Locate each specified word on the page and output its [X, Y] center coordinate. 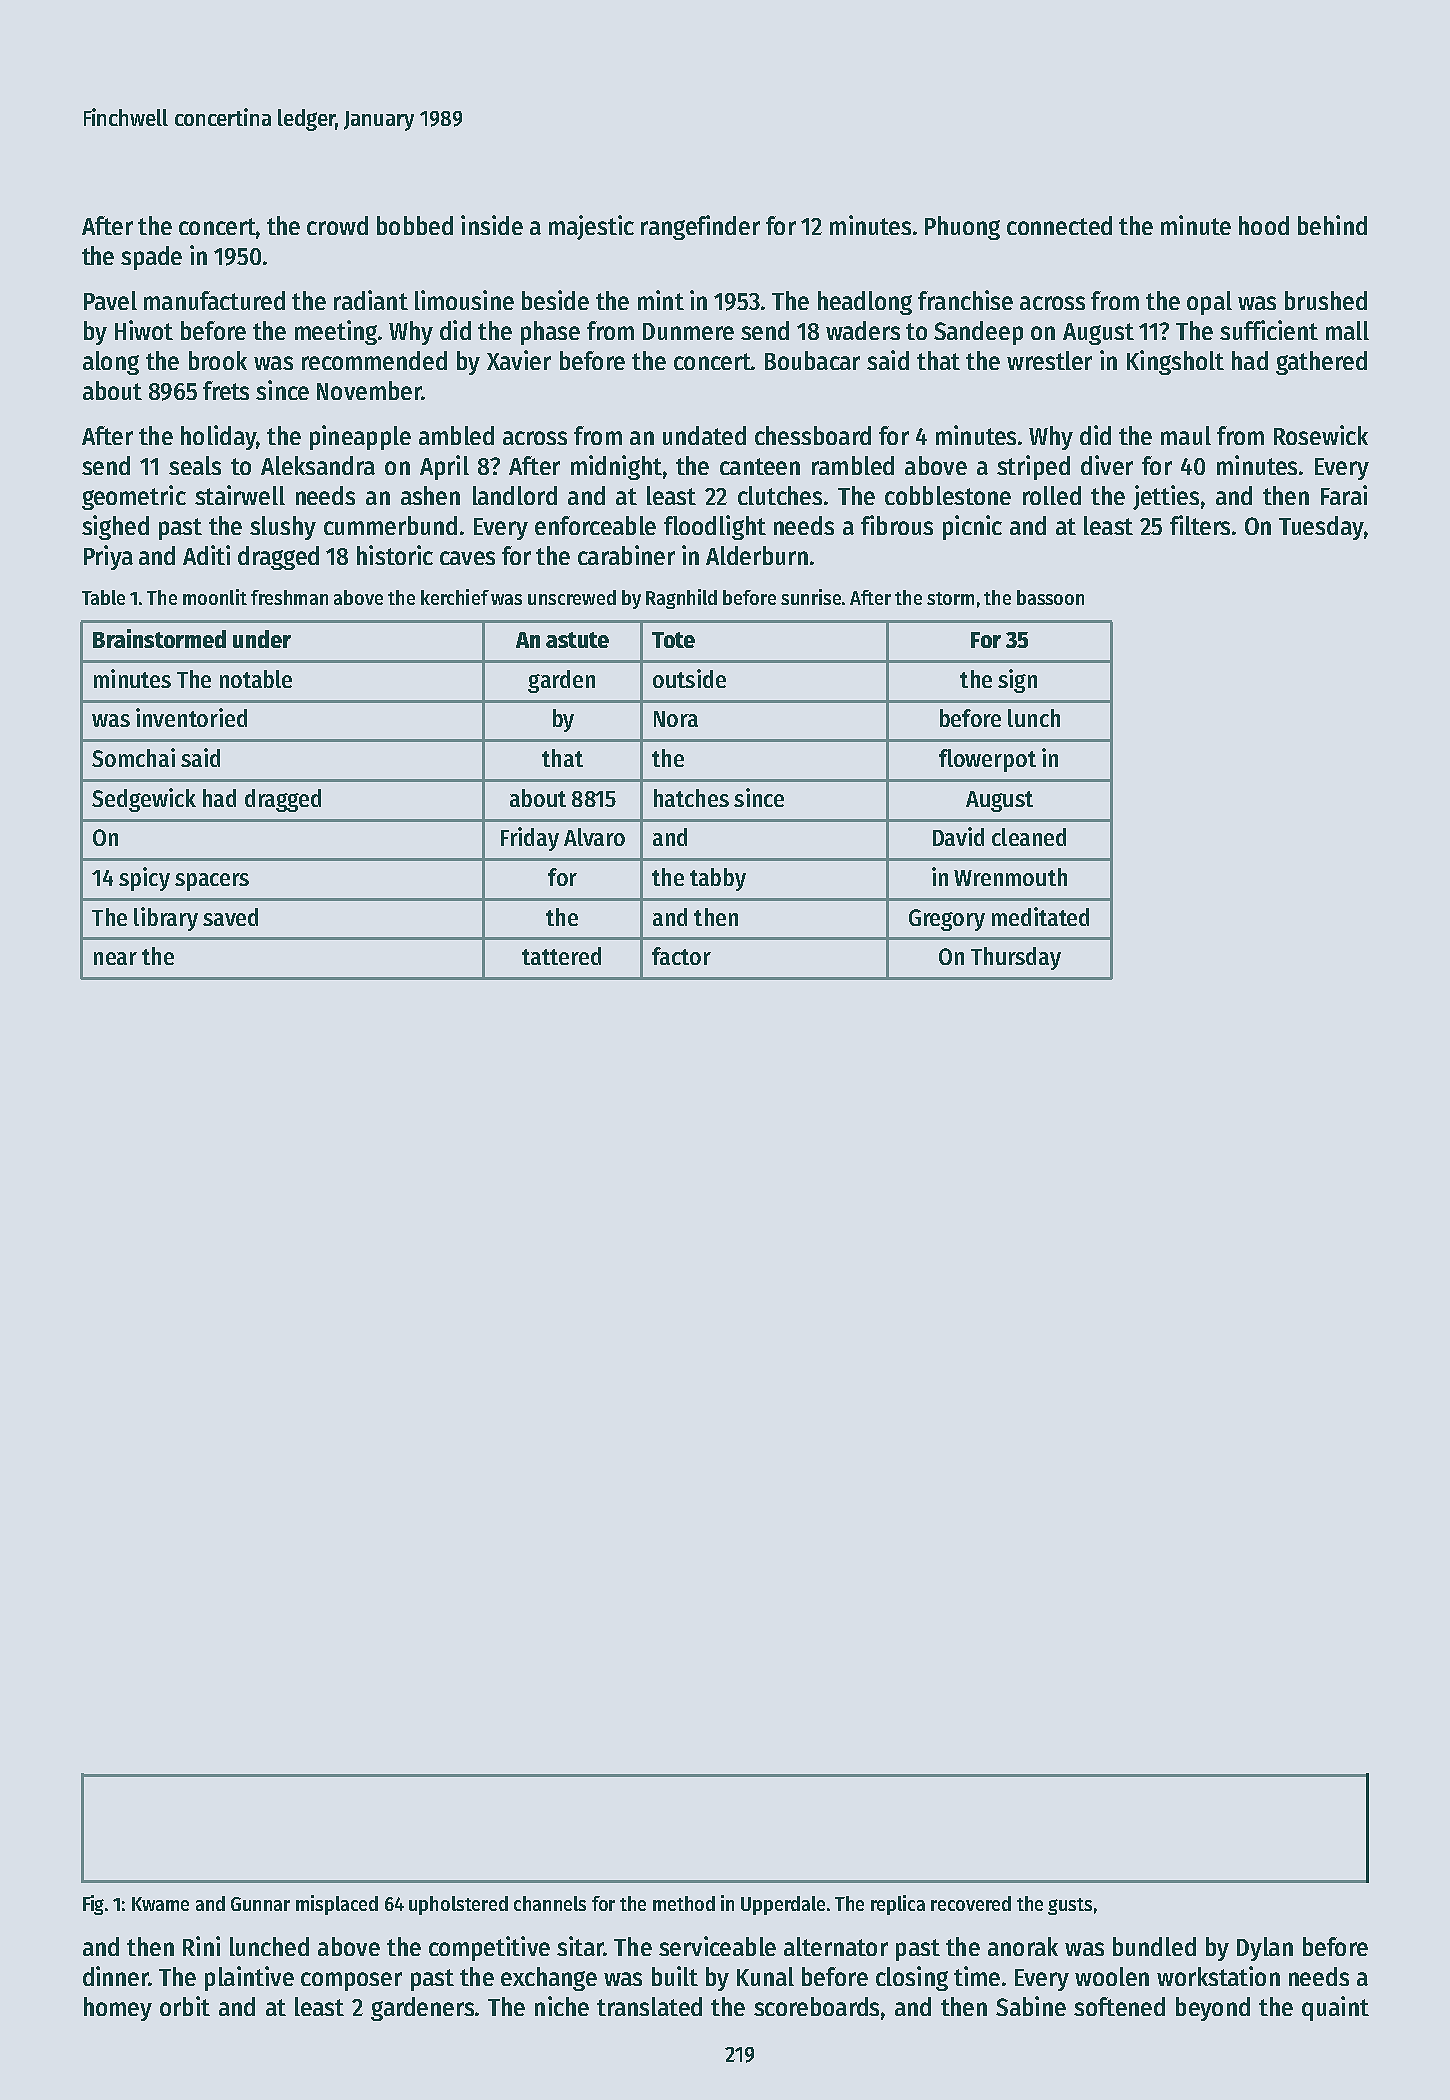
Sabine [1031, 2006]
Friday [530, 839]
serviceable [717, 1946]
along [111, 363]
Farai [1344, 495]
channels [550, 1903]
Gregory [947, 920]
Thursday [1016, 958]
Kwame [160, 1904]
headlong [865, 303]
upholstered [458, 1905]
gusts [1070, 1906]
